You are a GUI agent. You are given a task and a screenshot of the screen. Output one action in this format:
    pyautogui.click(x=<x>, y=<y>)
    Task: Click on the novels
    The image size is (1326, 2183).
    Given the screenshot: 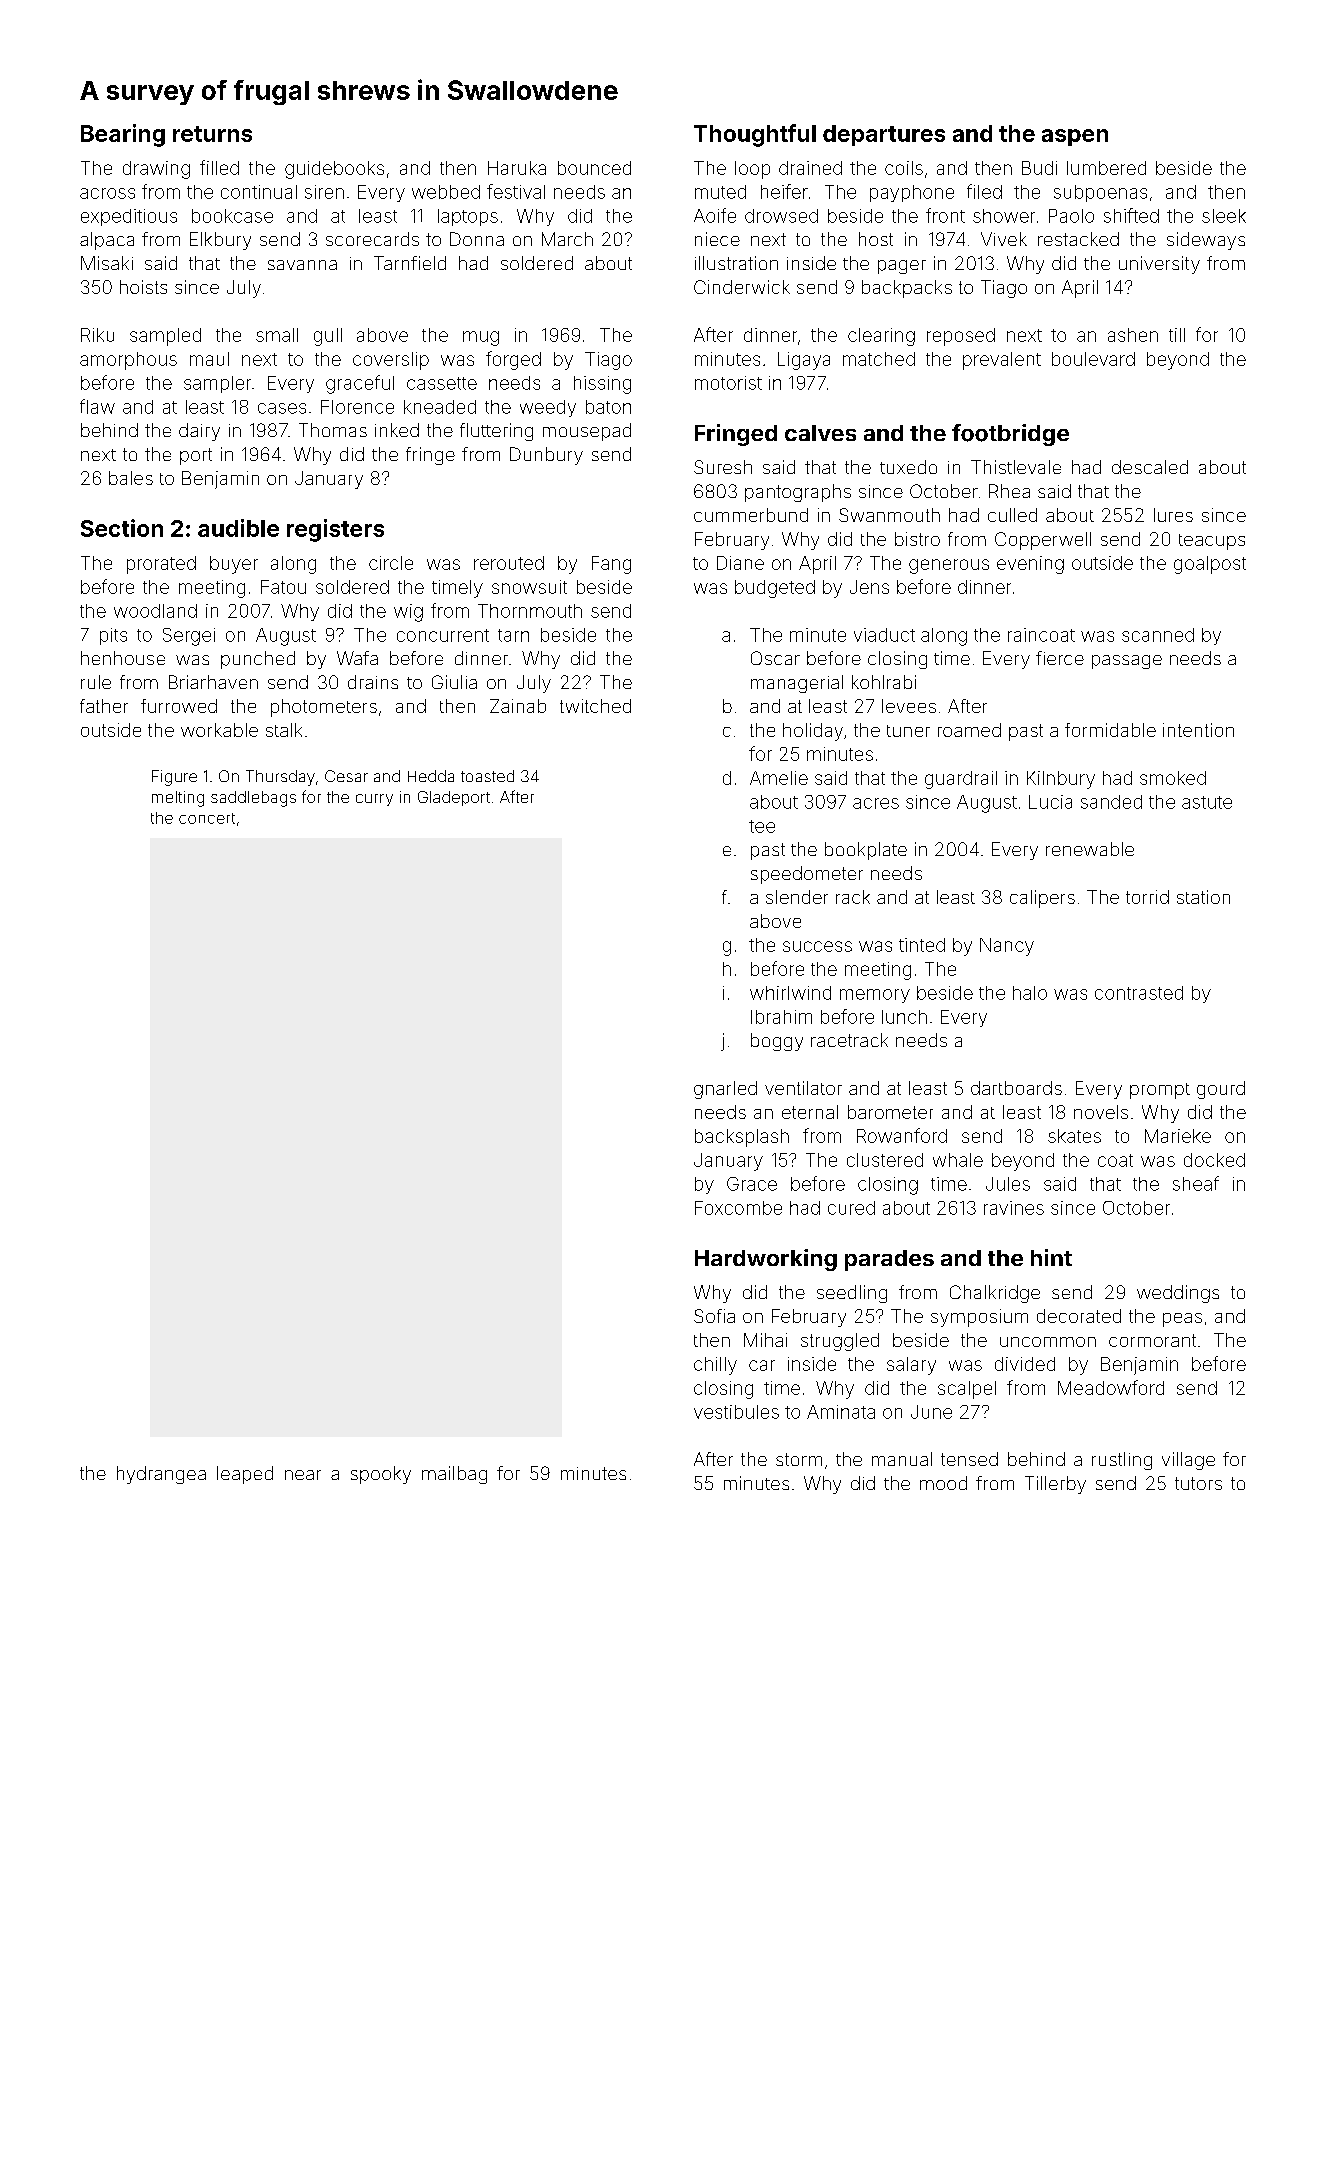 What is the action you would take?
    pyautogui.click(x=1101, y=1112)
